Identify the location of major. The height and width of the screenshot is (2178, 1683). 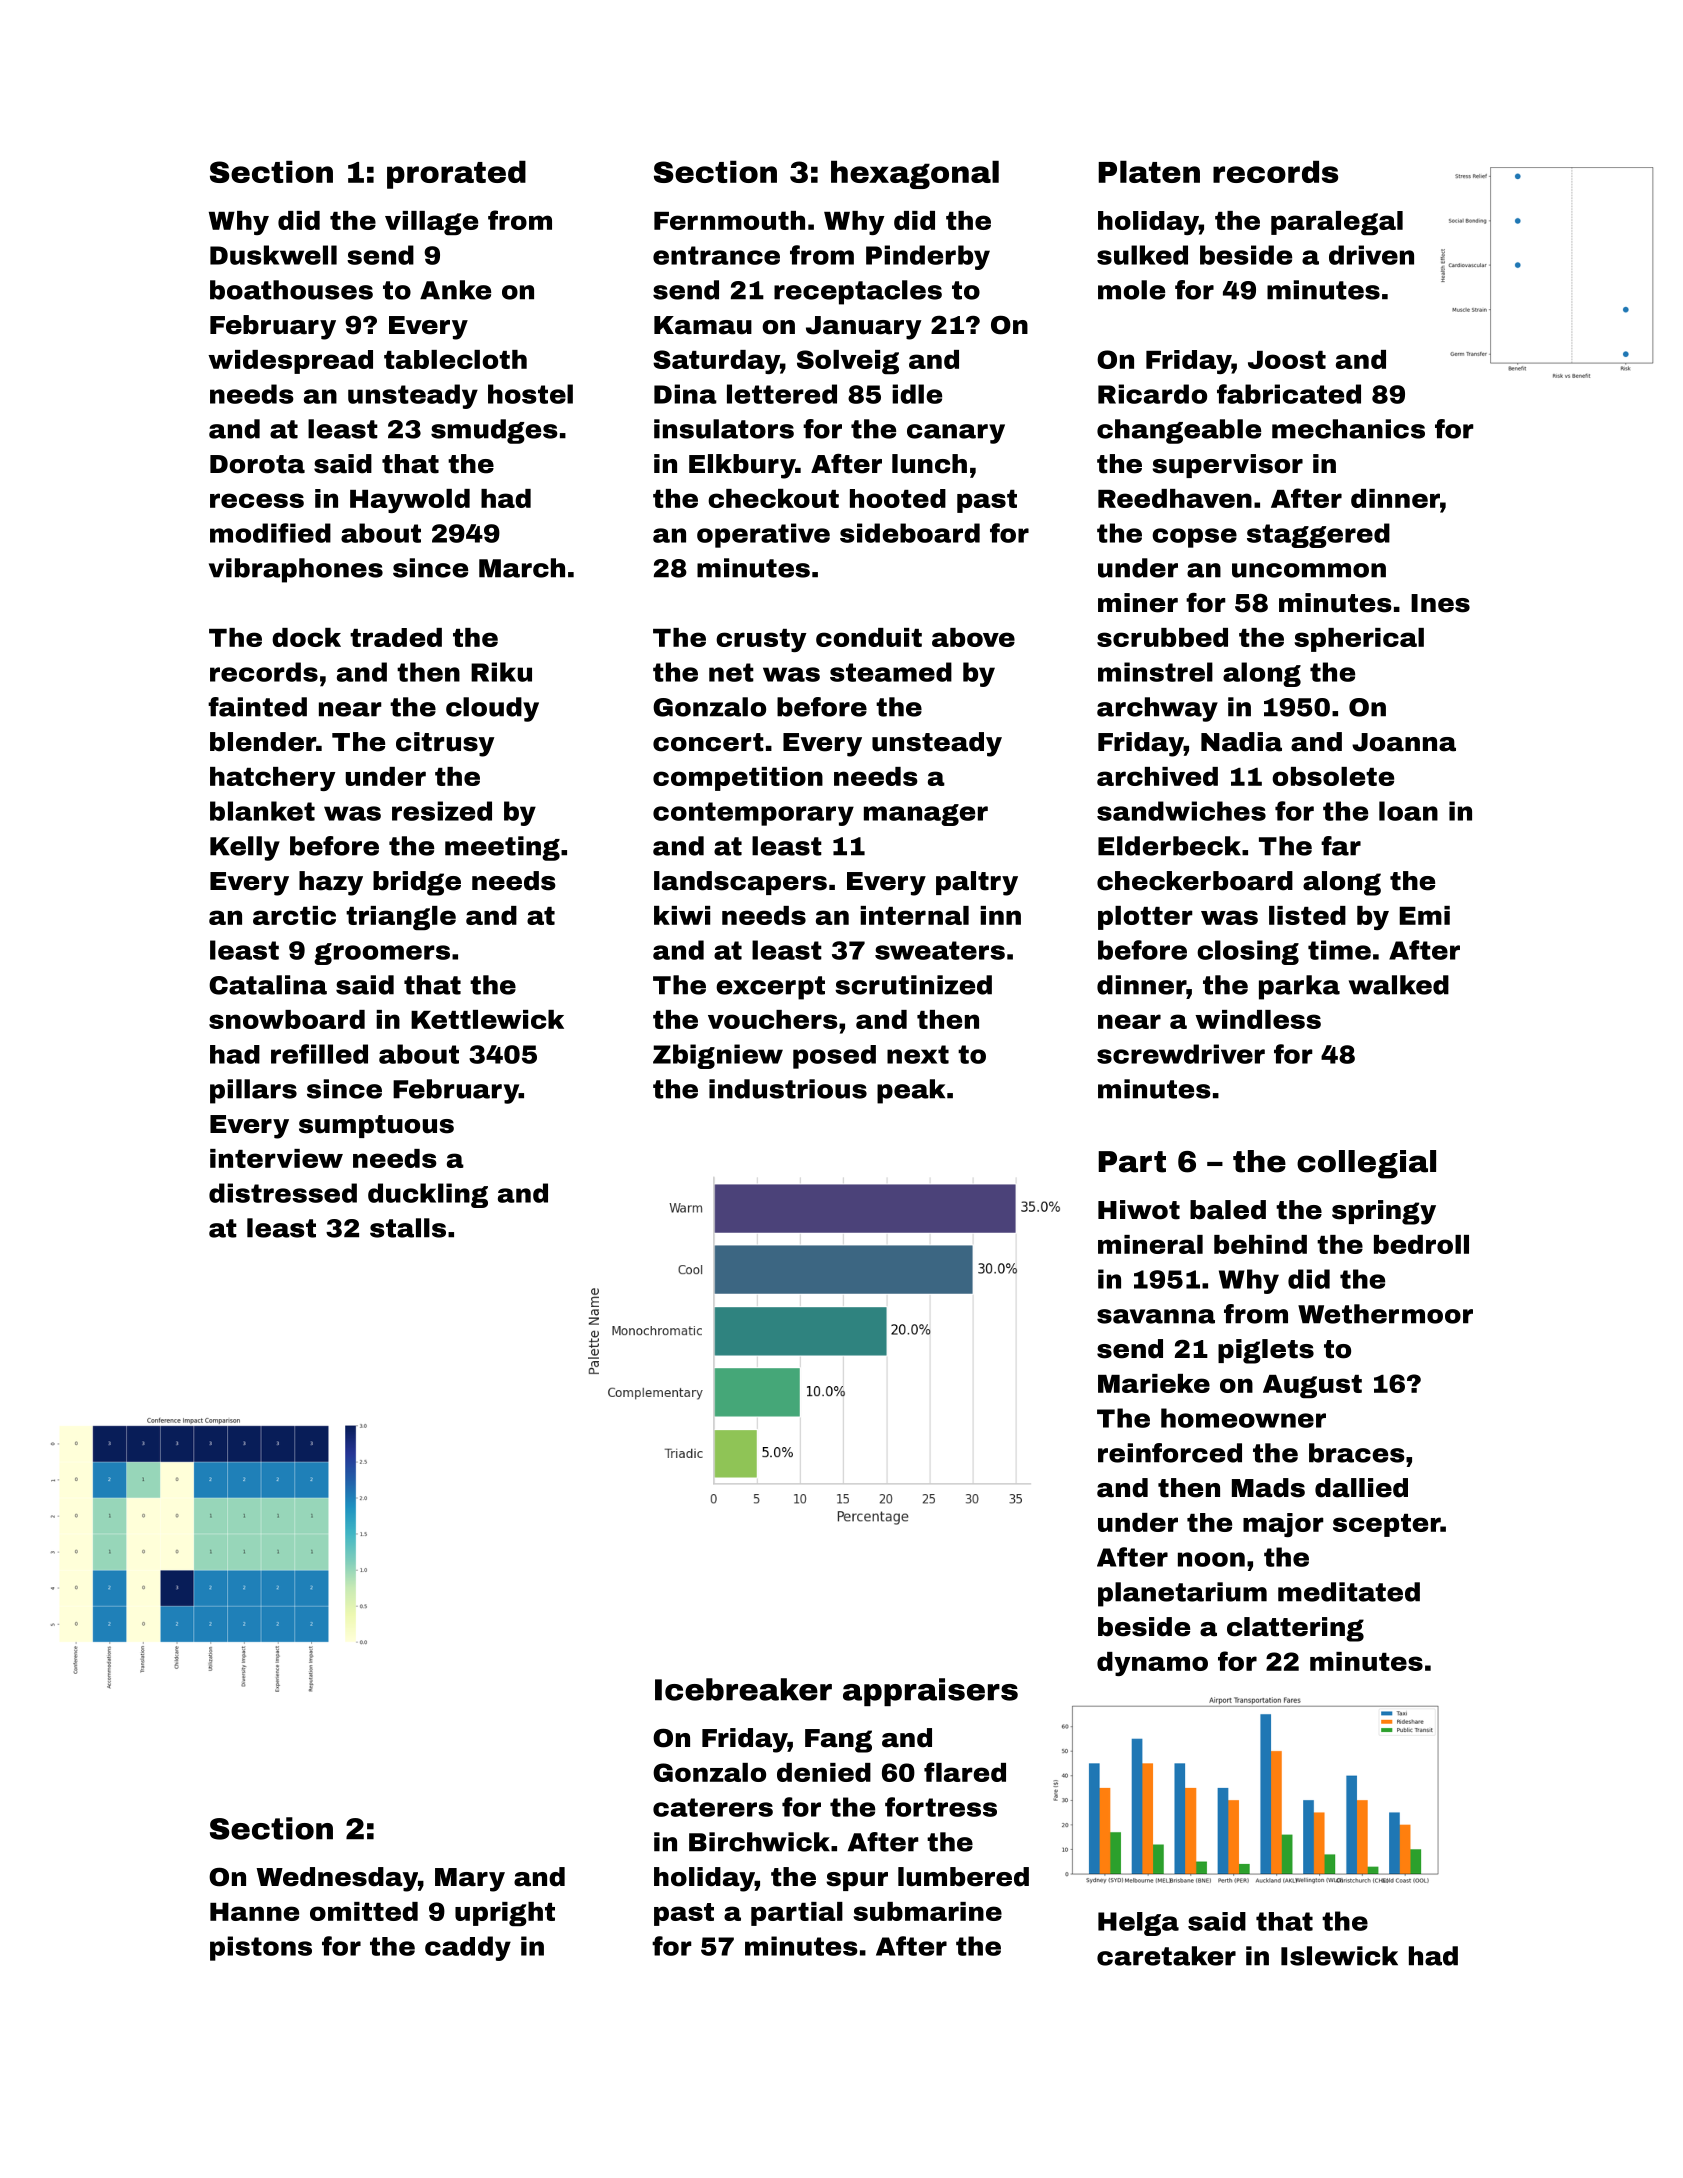
(1283, 1525).
